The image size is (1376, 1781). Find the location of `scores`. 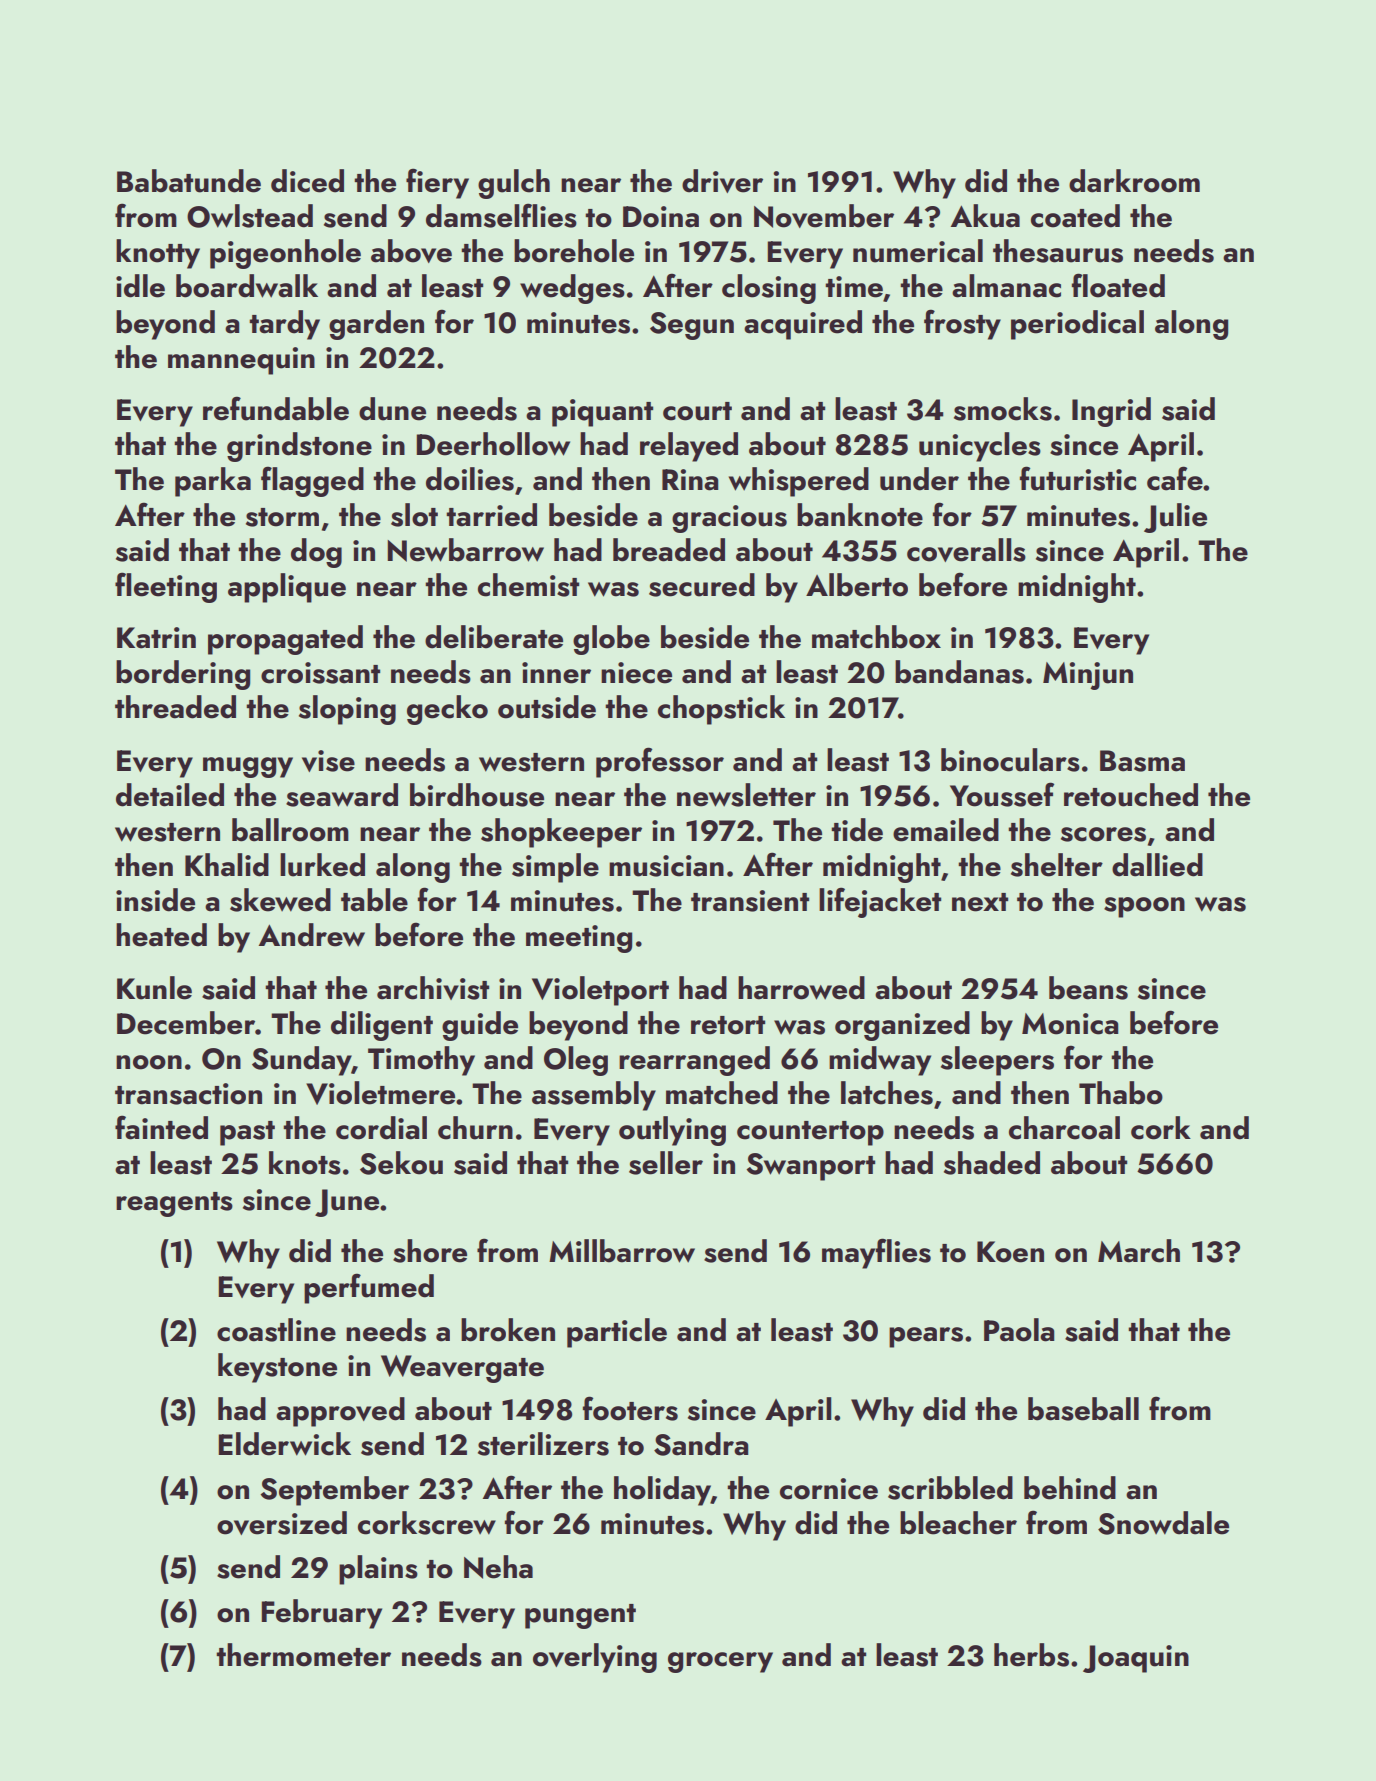

scores is located at coordinates (1103, 834).
